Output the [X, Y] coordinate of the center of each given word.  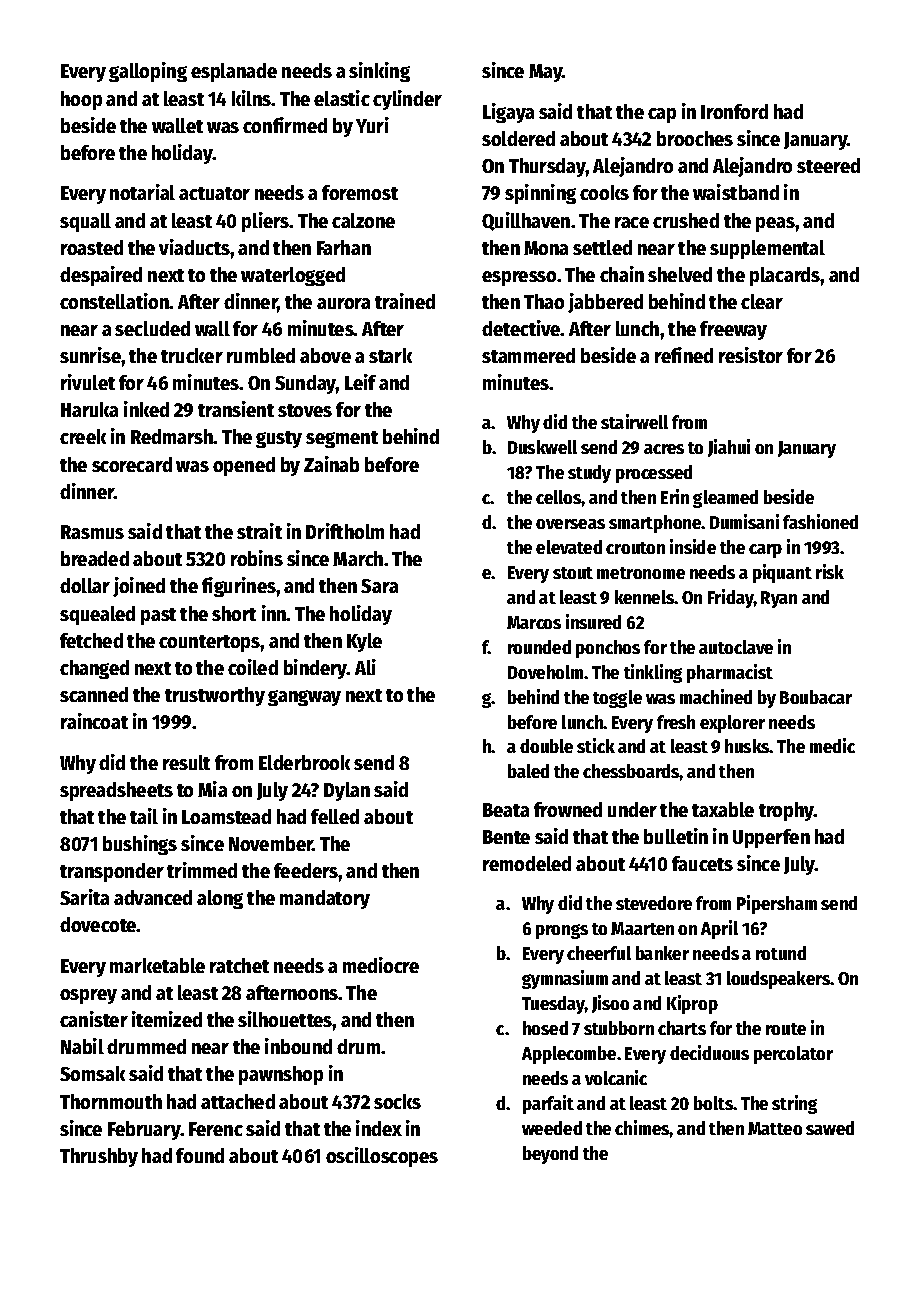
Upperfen [771, 838]
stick [596, 745]
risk [830, 571]
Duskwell [542, 447]
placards [785, 276]
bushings [140, 845]
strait [259, 531]
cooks [604, 192]
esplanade [234, 72]
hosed [545, 1028]
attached [238, 1101]
